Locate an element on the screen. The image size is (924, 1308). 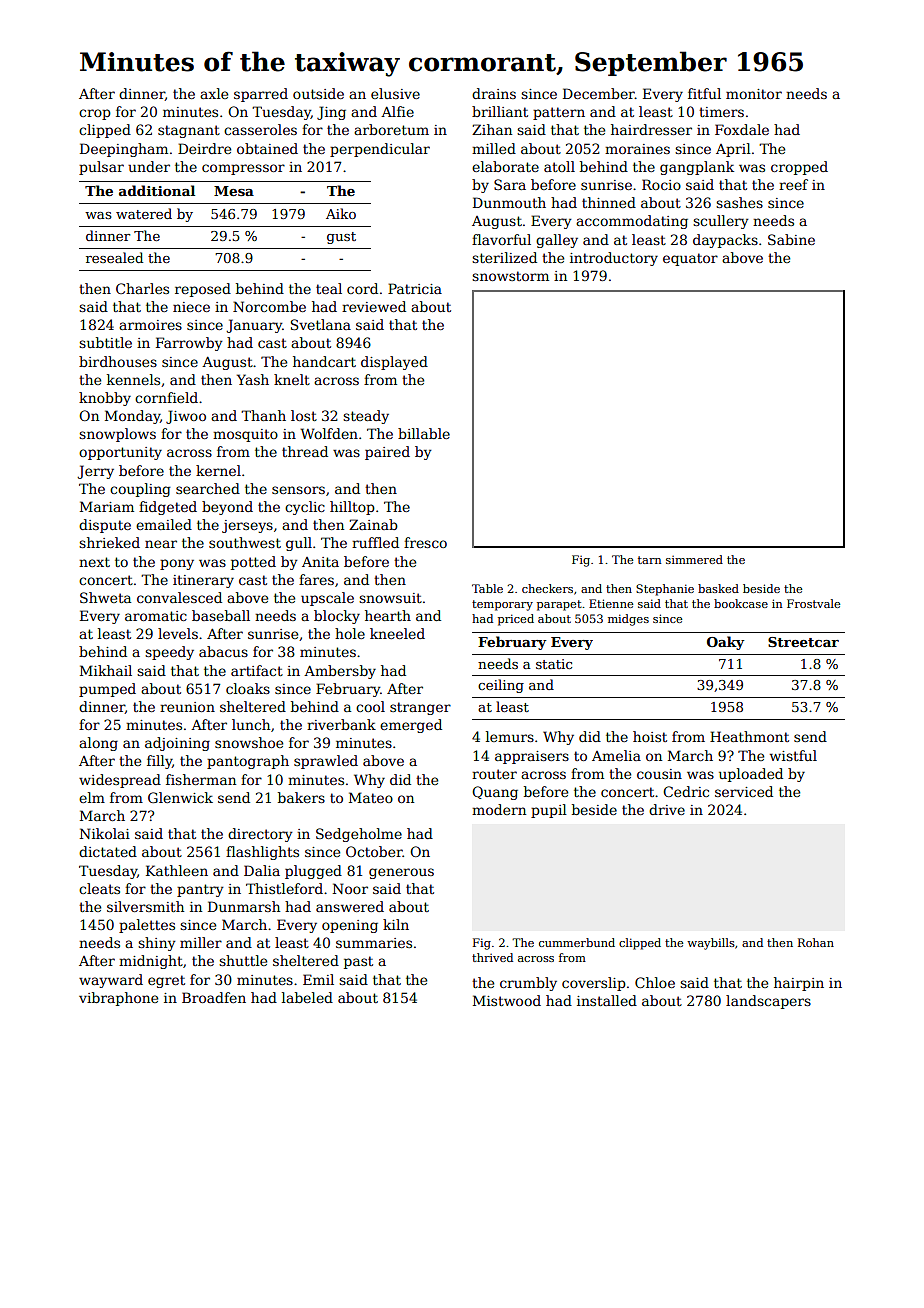
monitor is located at coordinates (754, 94).
